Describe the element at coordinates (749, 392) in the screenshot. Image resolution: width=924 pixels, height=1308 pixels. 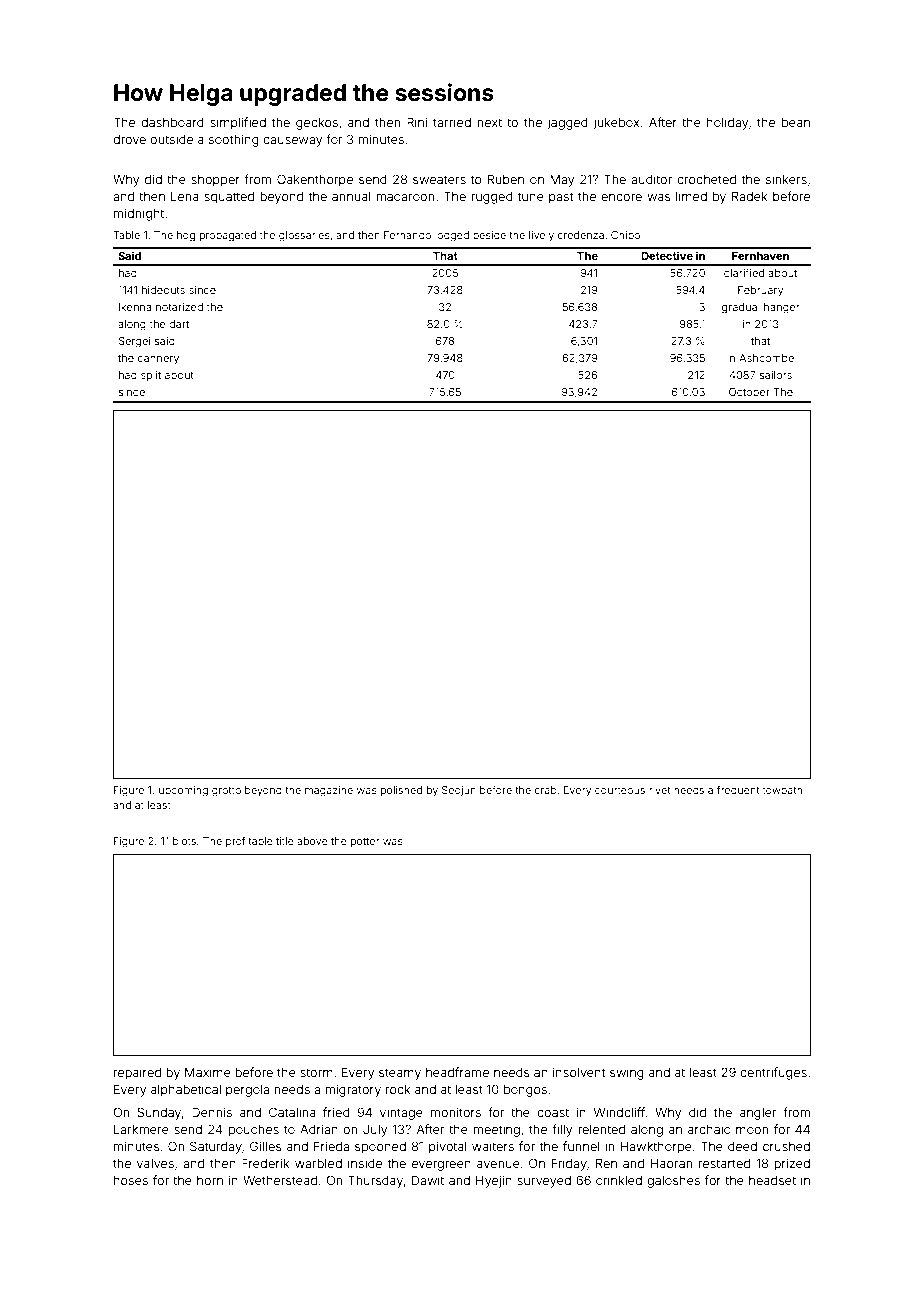
I see `October` at that location.
